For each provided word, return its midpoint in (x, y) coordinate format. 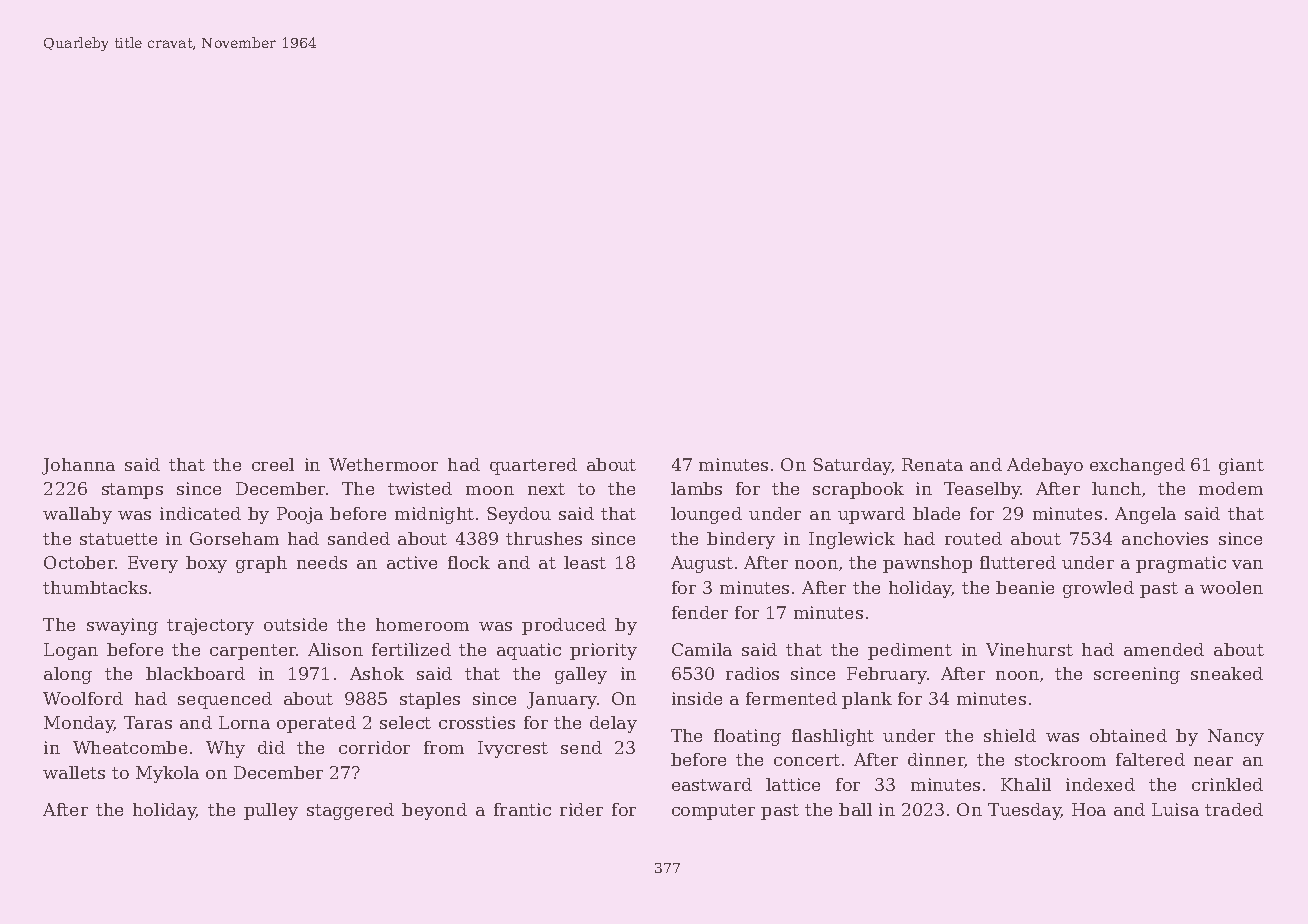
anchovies (1165, 538)
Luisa (1175, 809)
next (546, 489)
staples (430, 700)
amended (1164, 649)
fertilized (411, 649)
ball (855, 809)
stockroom (1060, 759)
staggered (350, 811)
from (444, 747)
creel (273, 464)
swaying (122, 626)
